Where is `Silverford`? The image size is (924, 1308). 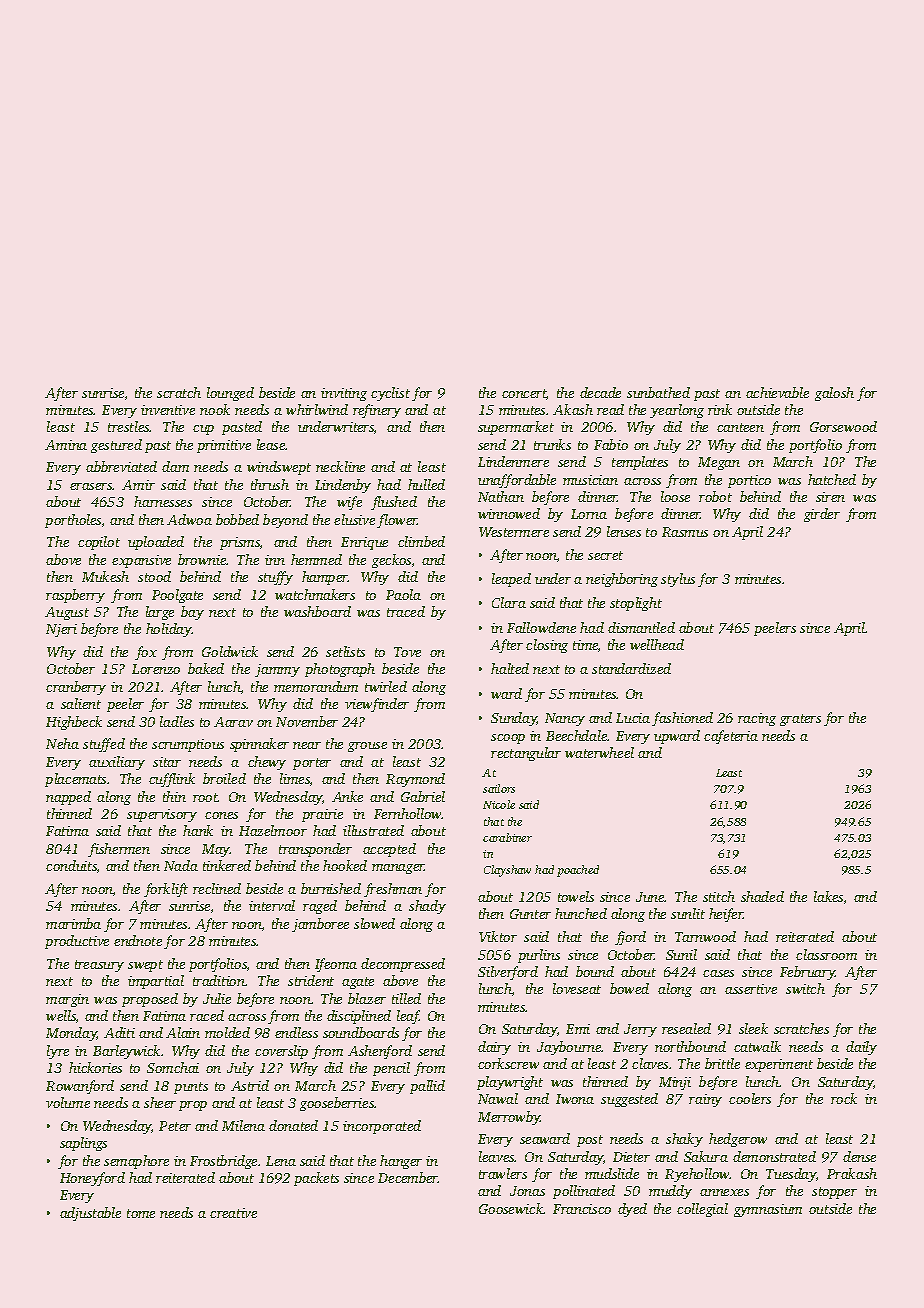 Silverford is located at coordinates (508, 973).
